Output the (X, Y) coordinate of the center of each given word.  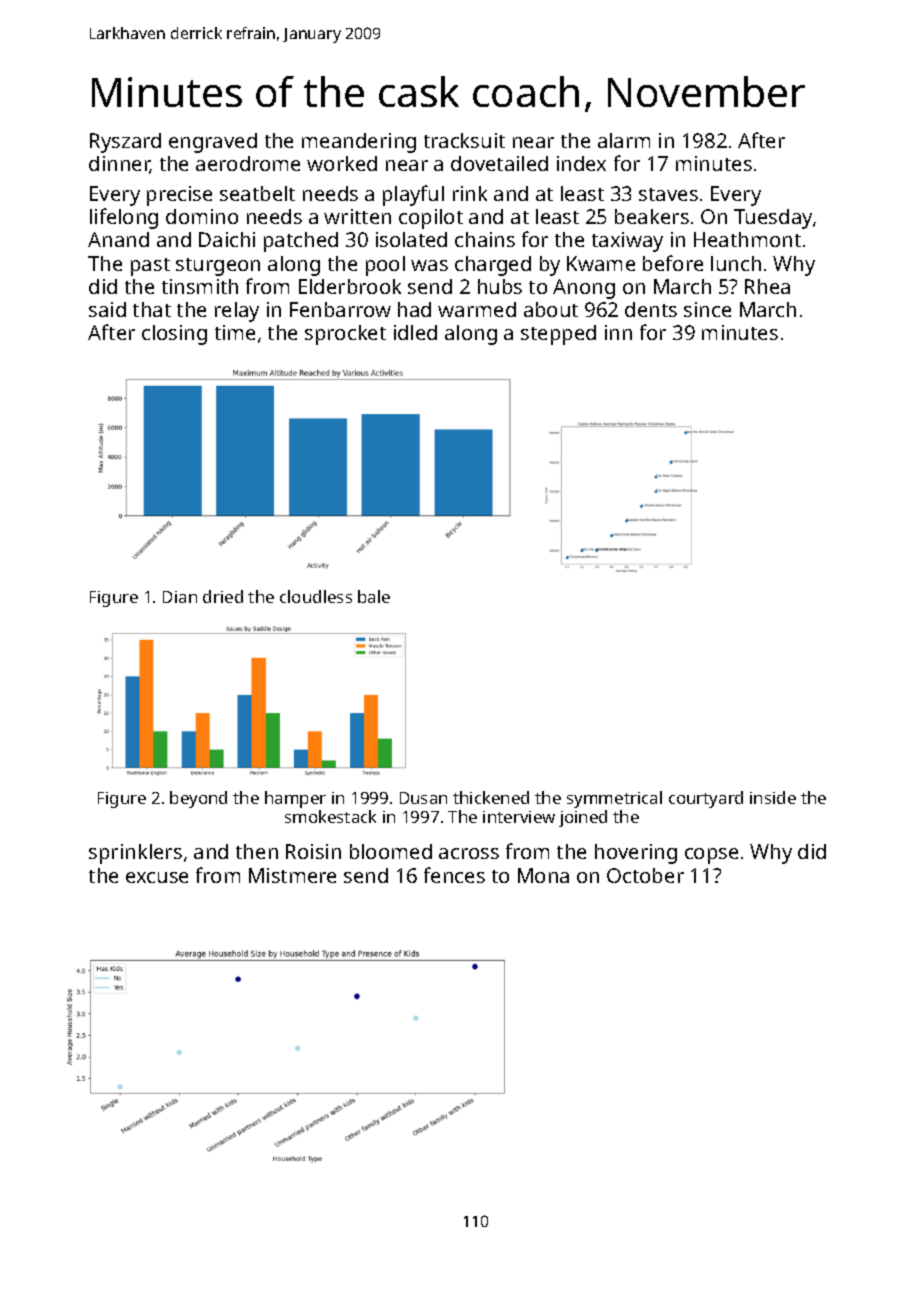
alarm (624, 140)
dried (223, 596)
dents (651, 309)
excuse (157, 877)
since (707, 309)
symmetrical (614, 799)
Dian (180, 597)
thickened (491, 797)
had (414, 309)
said (107, 309)
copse (711, 856)
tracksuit (464, 140)
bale (374, 596)
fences (454, 875)
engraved (213, 143)
